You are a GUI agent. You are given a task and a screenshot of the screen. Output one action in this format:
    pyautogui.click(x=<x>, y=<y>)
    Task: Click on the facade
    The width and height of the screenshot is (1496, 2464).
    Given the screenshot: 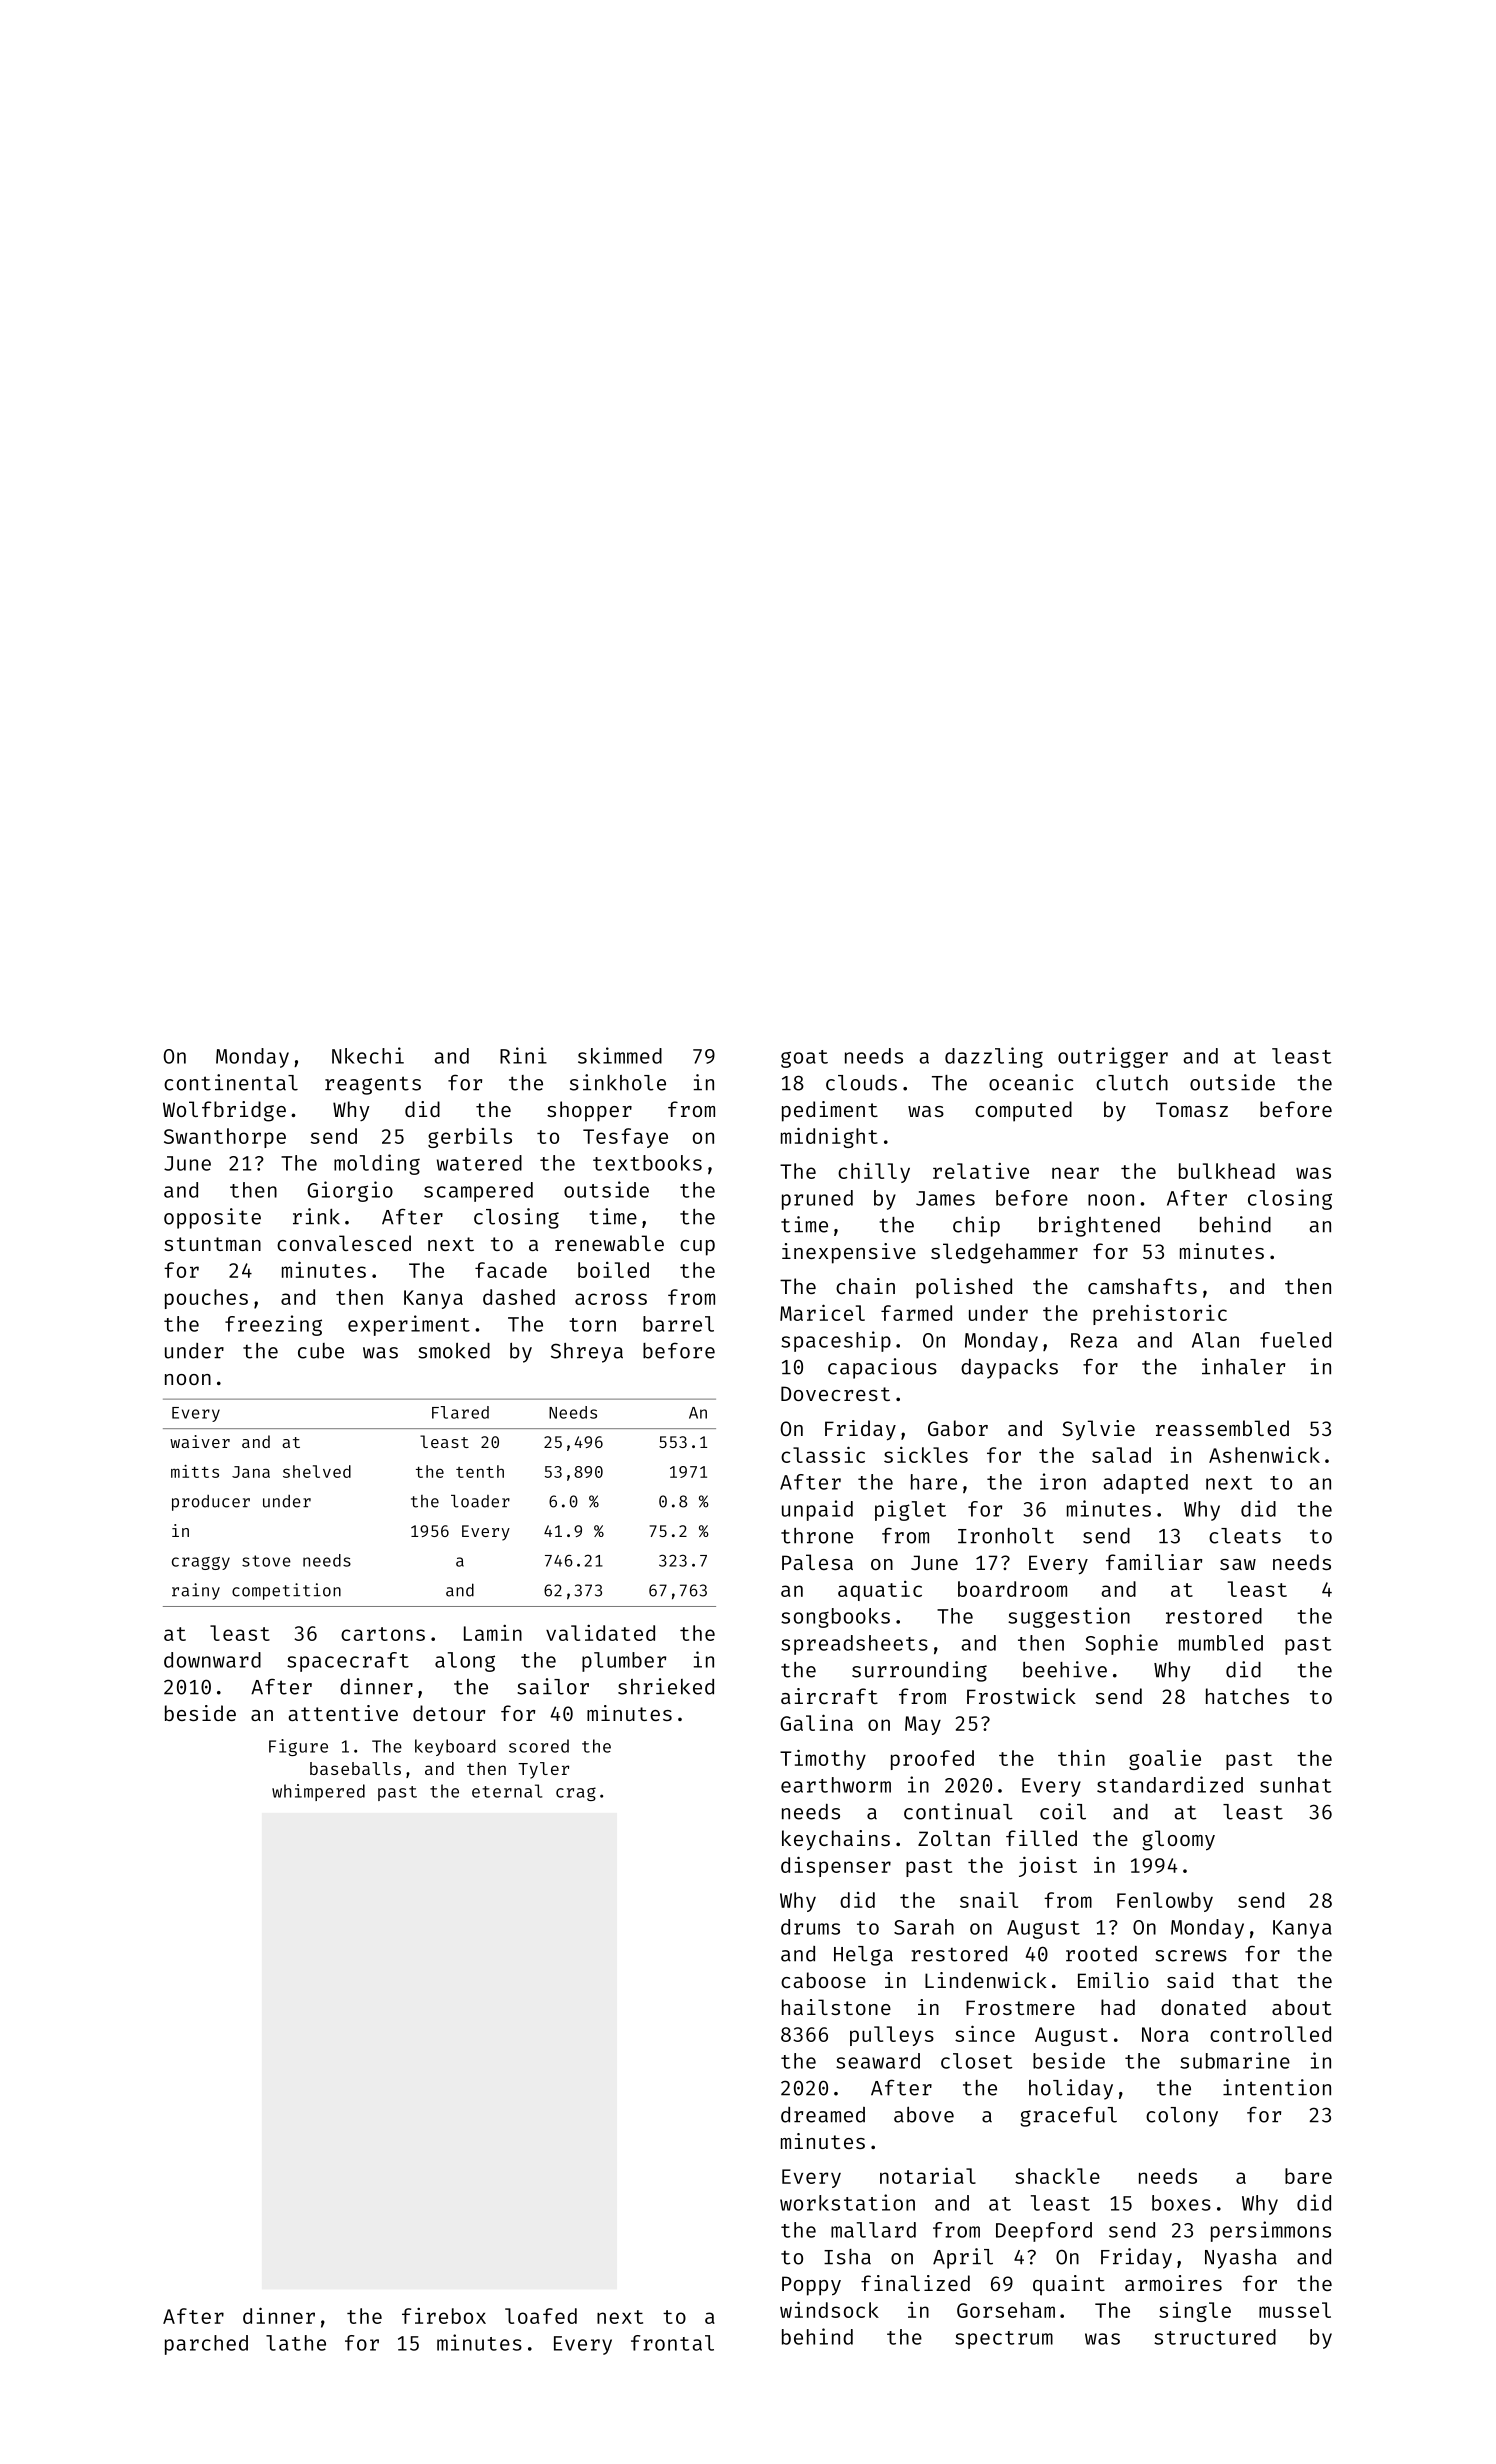 What is the action you would take?
    pyautogui.click(x=511, y=1270)
